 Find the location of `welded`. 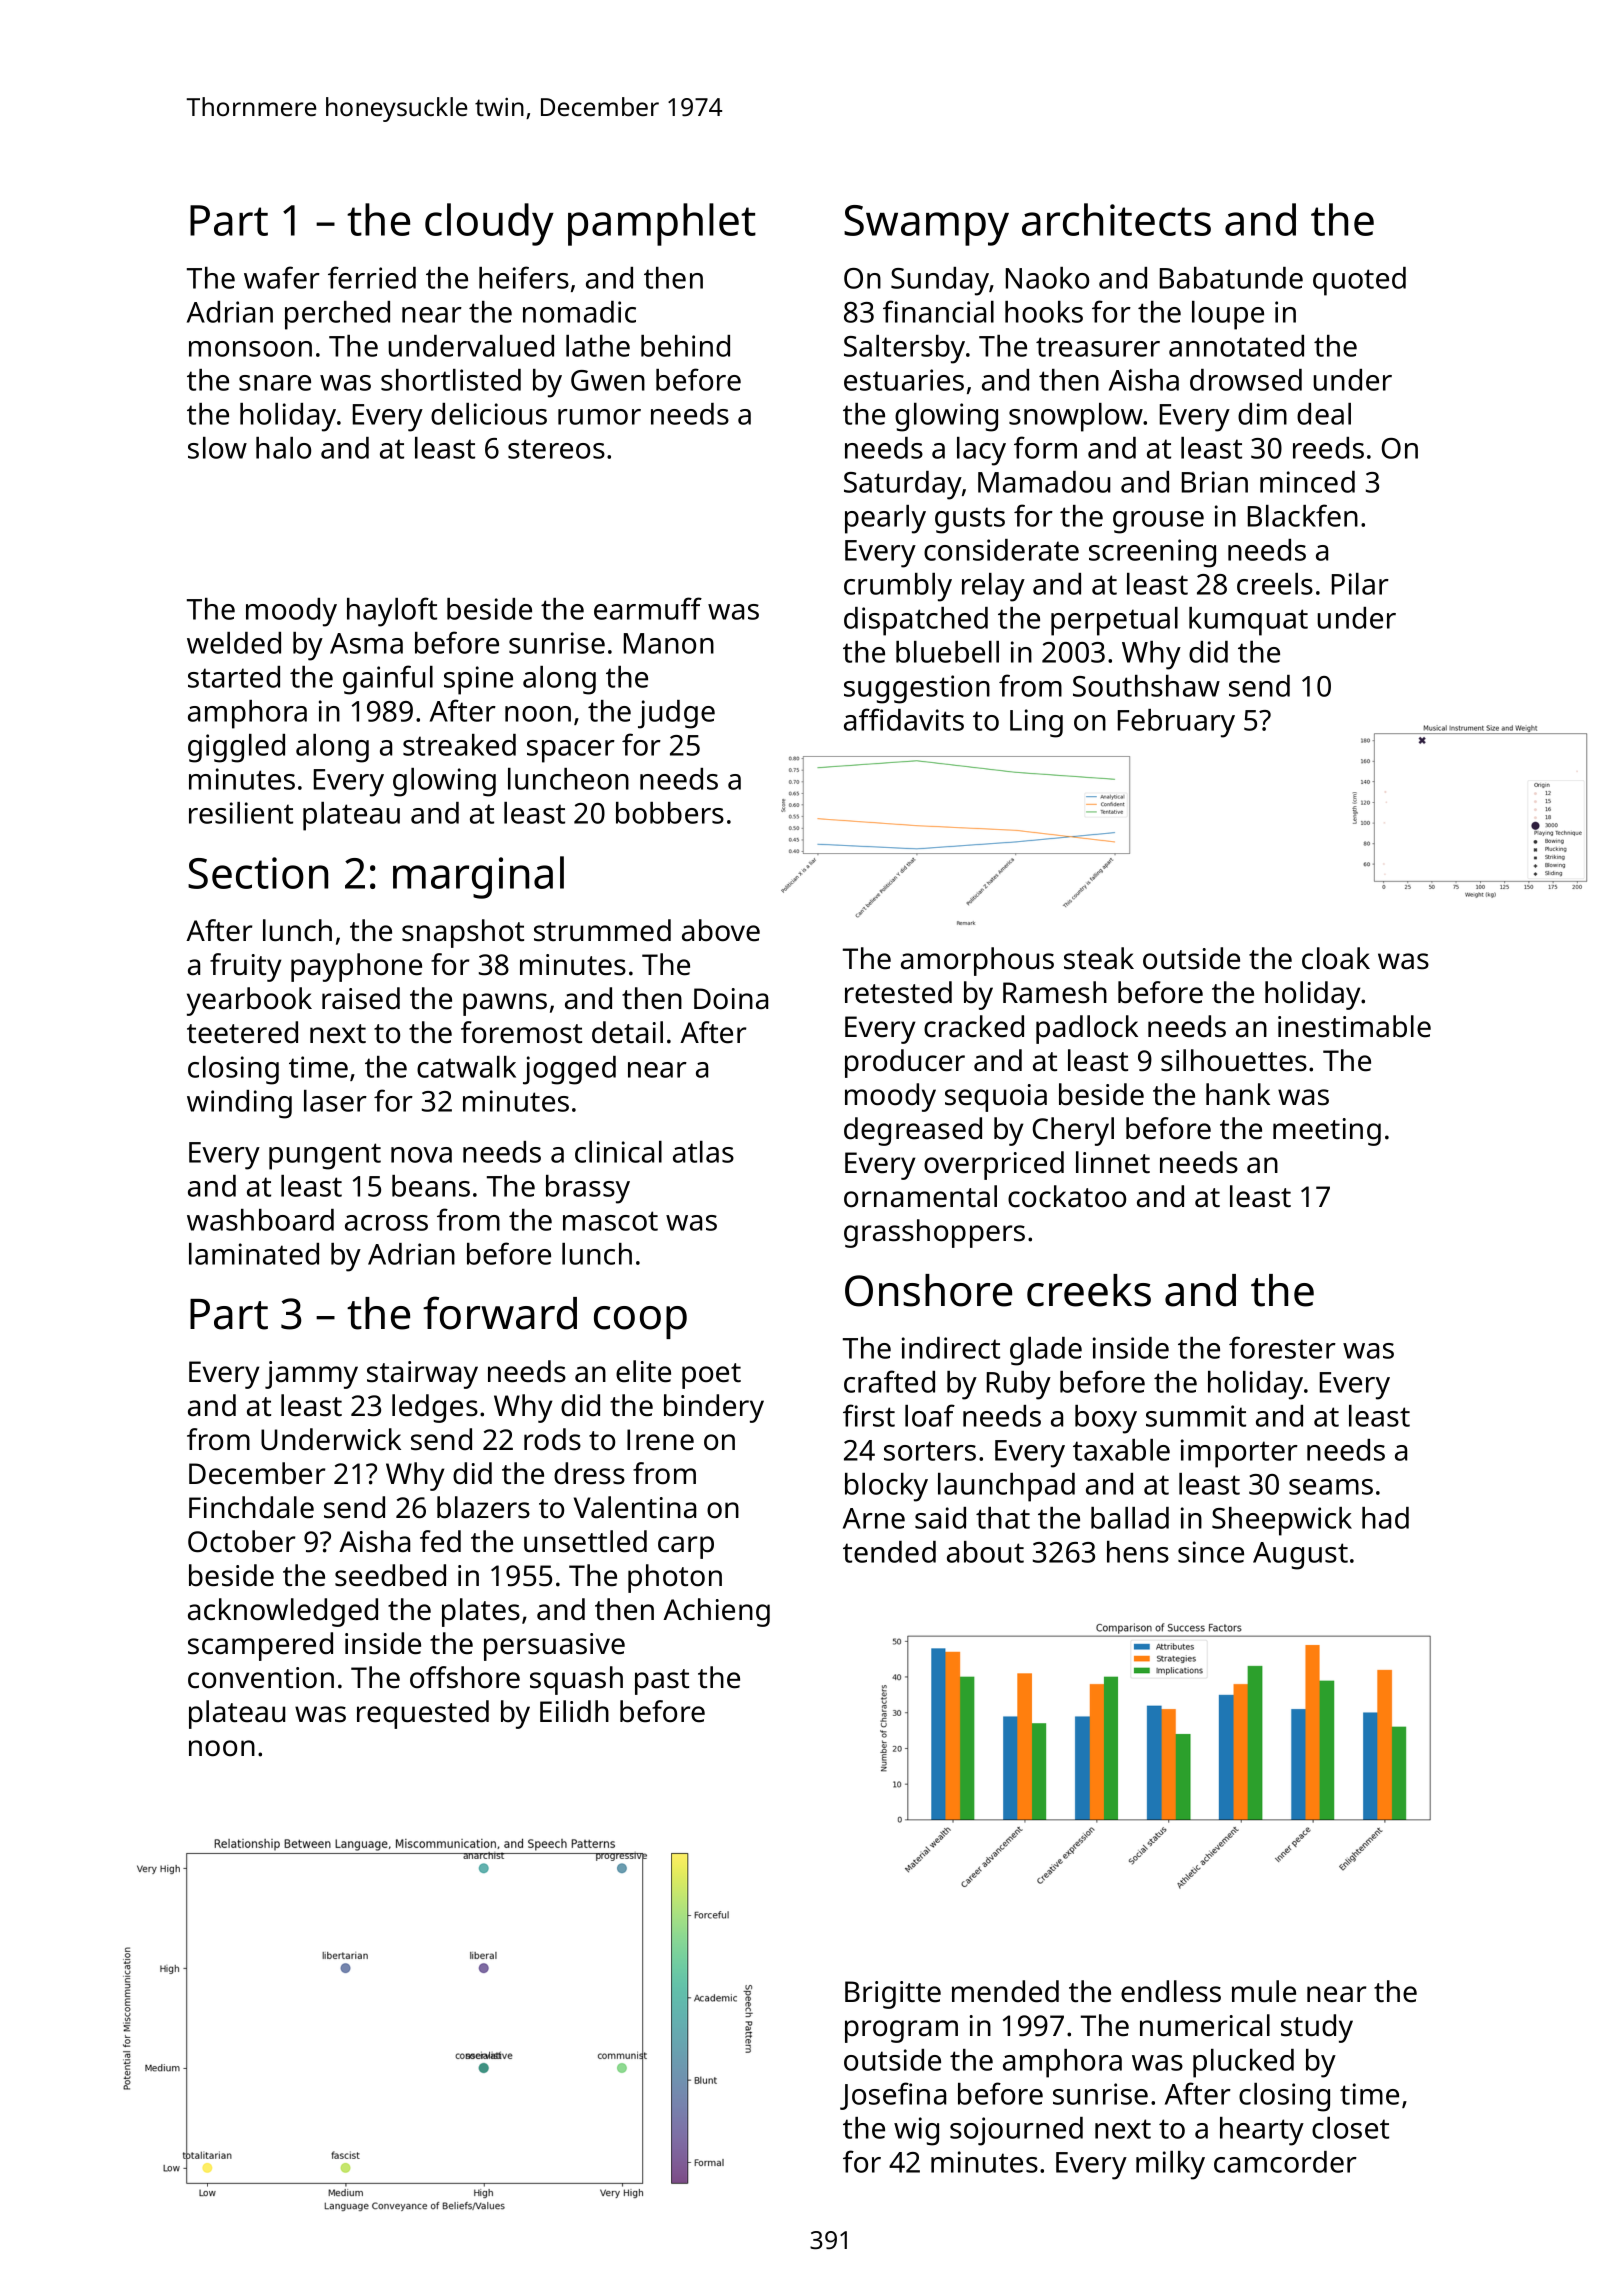

welded is located at coordinates (234, 643).
